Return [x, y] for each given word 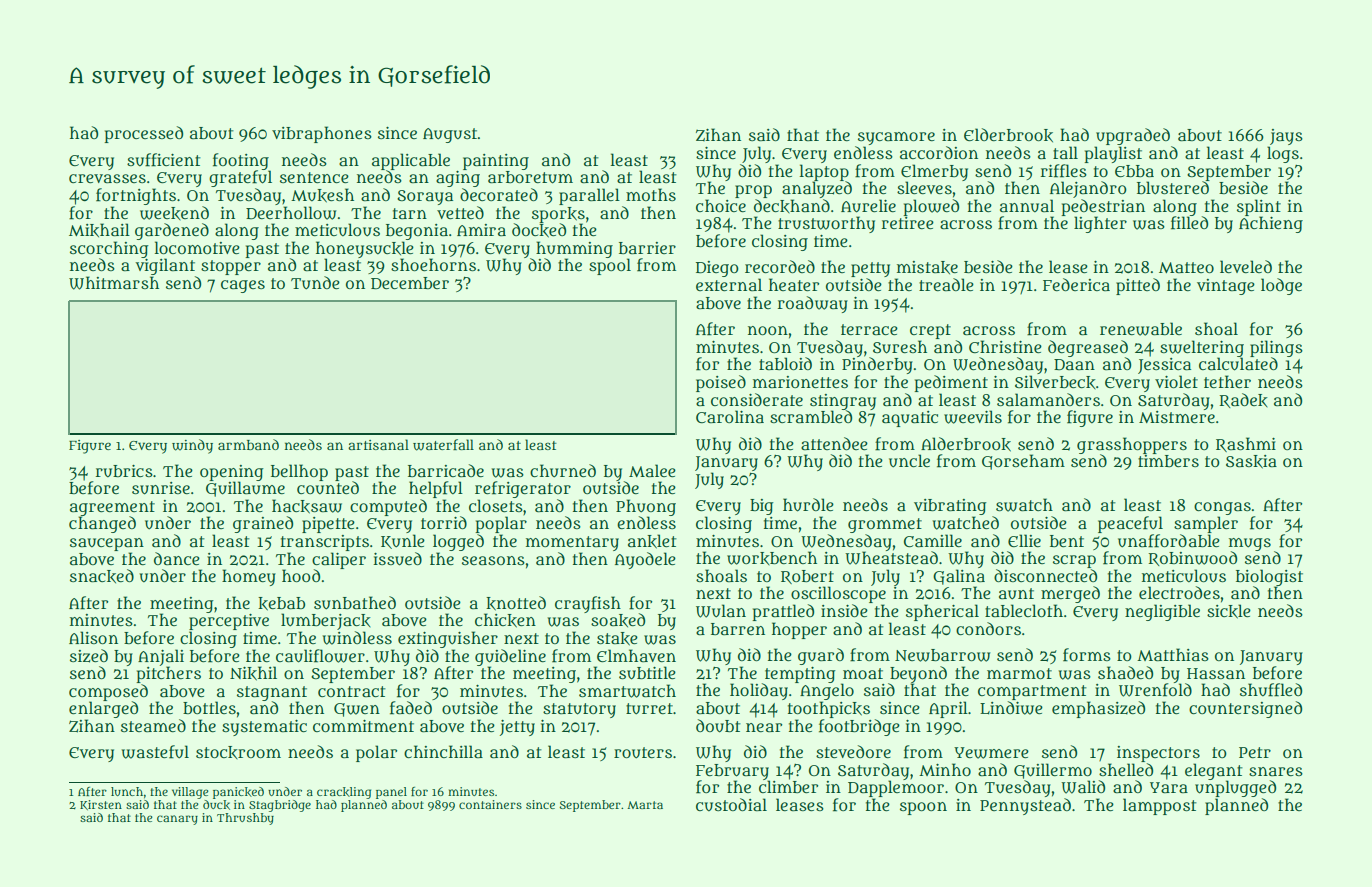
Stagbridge [280, 806]
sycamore [896, 138]
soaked [618, 620]
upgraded [1133, 136]
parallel [589, 196]
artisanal [378, 444]
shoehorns [433, 264]
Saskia [1251, 462]
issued [398, 559]
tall [1065, 152]
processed [144, 134]
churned [563, 471]
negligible [1162, 612]
